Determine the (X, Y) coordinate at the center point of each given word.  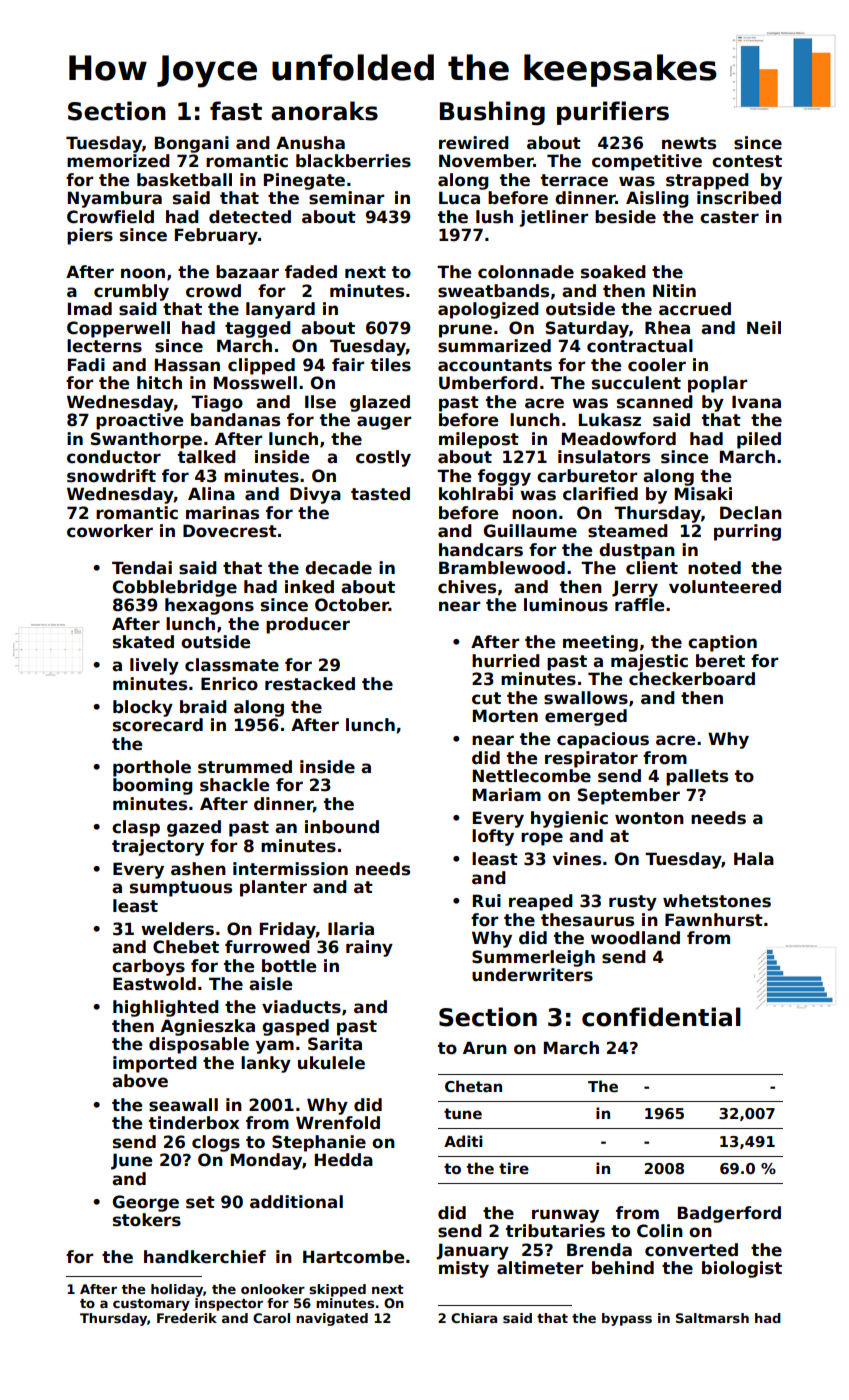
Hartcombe (353, 1257)
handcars (481, 550)
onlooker (273, 1289)
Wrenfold (338, 1123)
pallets (697, 777)
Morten (505, 716)
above (140, 1081)
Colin (660, 1231)
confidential (661, 1017)
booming (153, 786)
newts (689, 143)
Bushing (492, 113)
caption (722, 643)
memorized (118, 161)
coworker (110, 531)
